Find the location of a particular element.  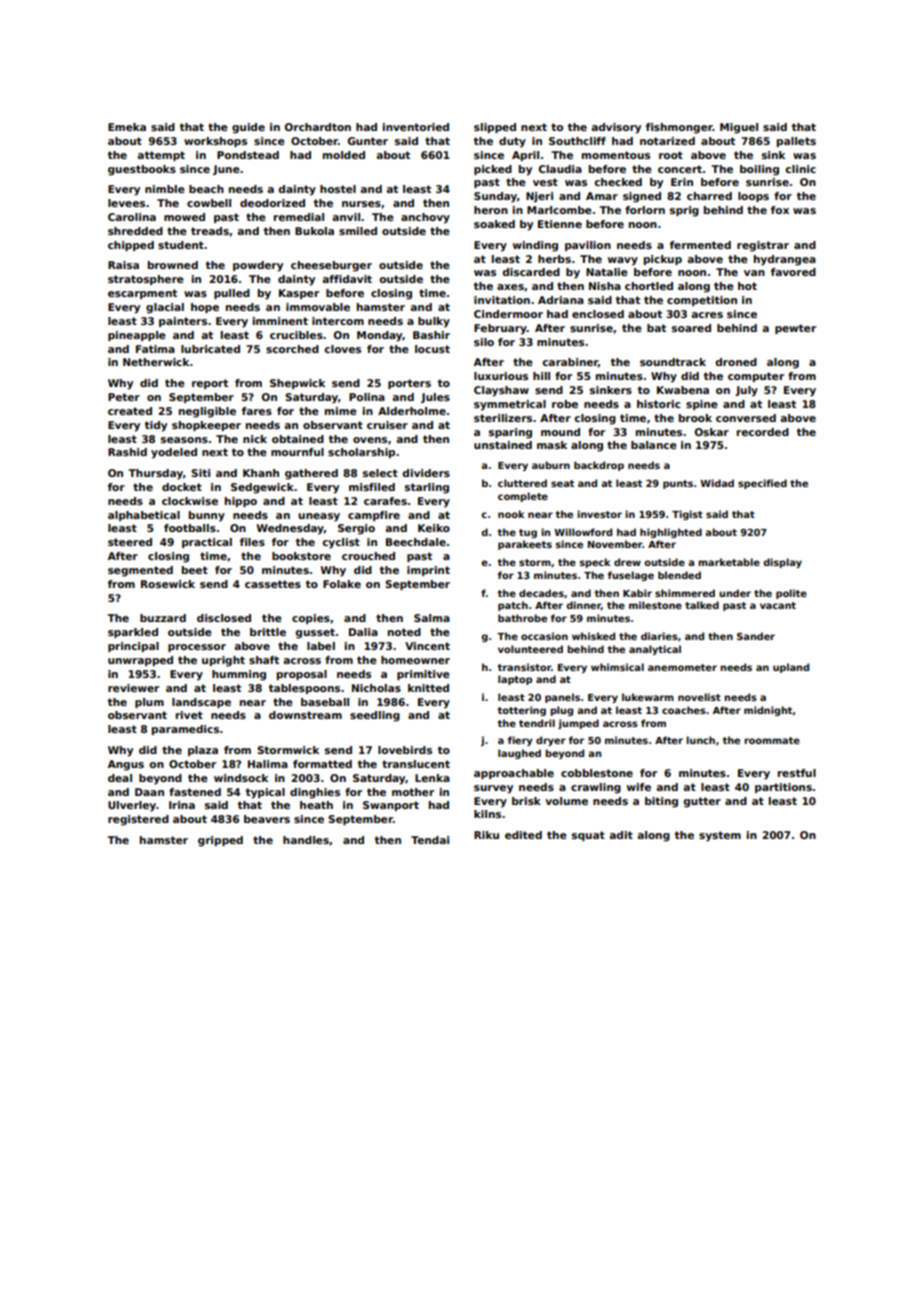

Angus is located at coordinates (126, 765).
